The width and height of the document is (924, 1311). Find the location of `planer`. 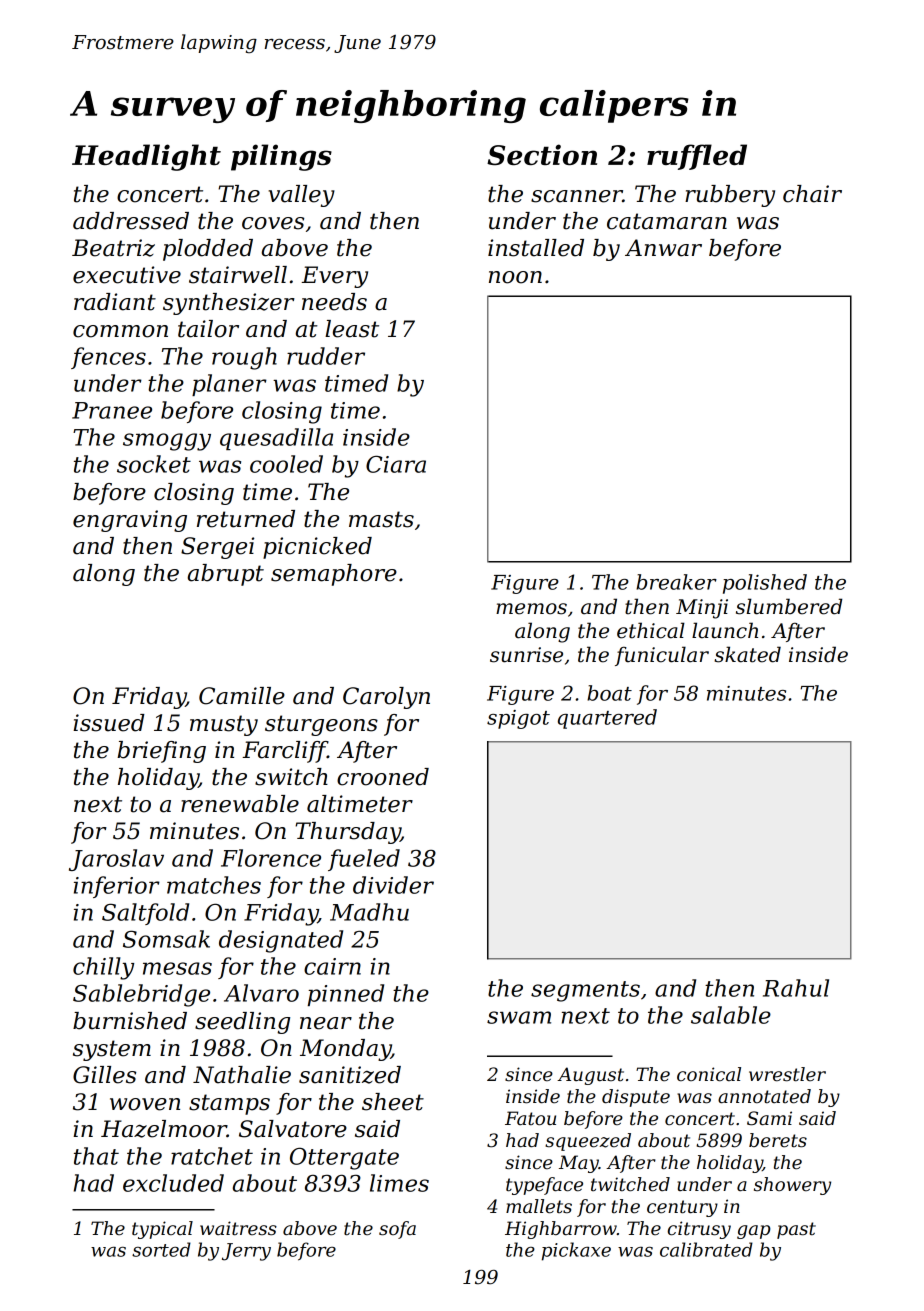

planer is located at coordinates (229, 385).
